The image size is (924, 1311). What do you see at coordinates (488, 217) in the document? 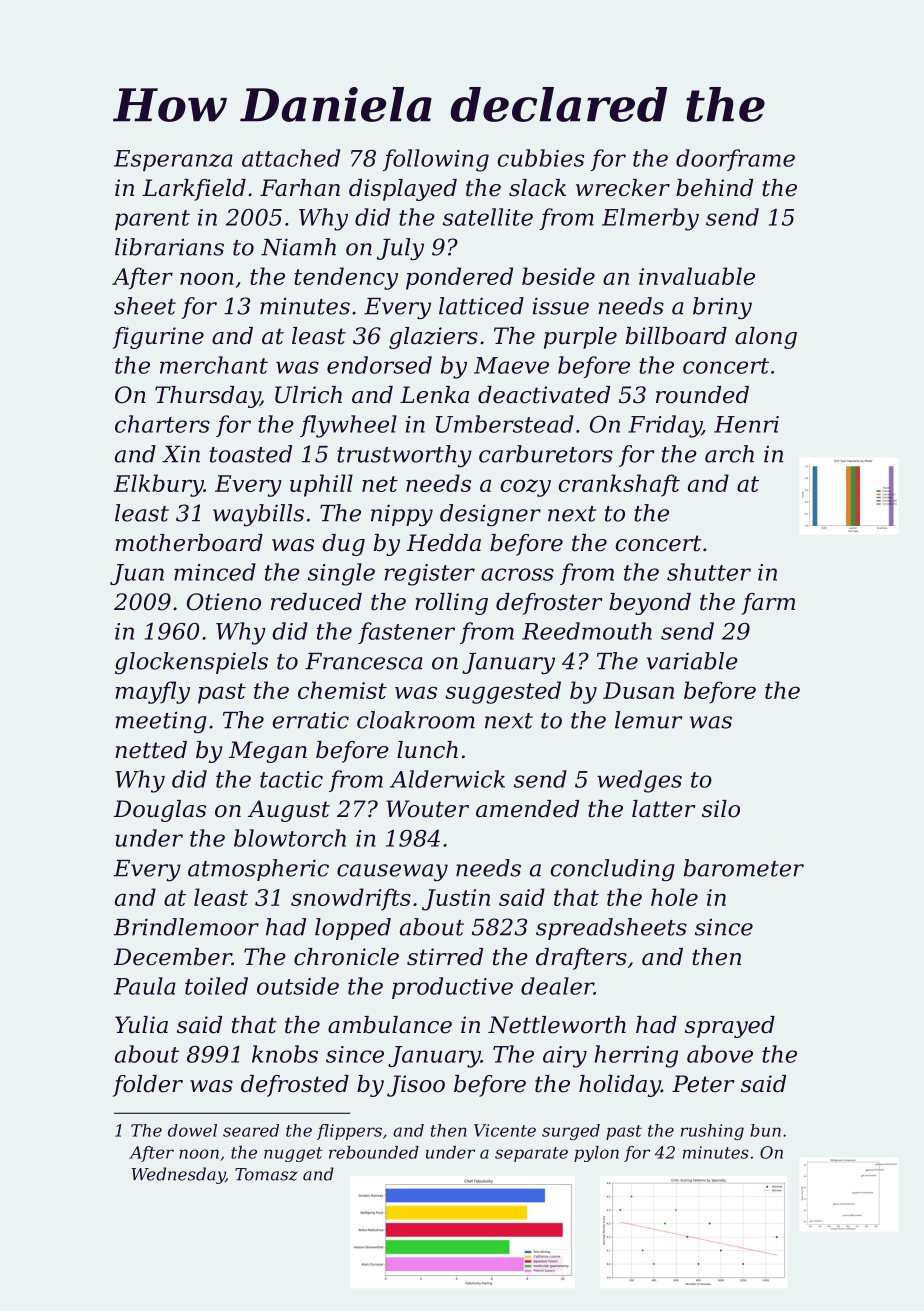
I see `satellite` at bounding box center [488, 217].
